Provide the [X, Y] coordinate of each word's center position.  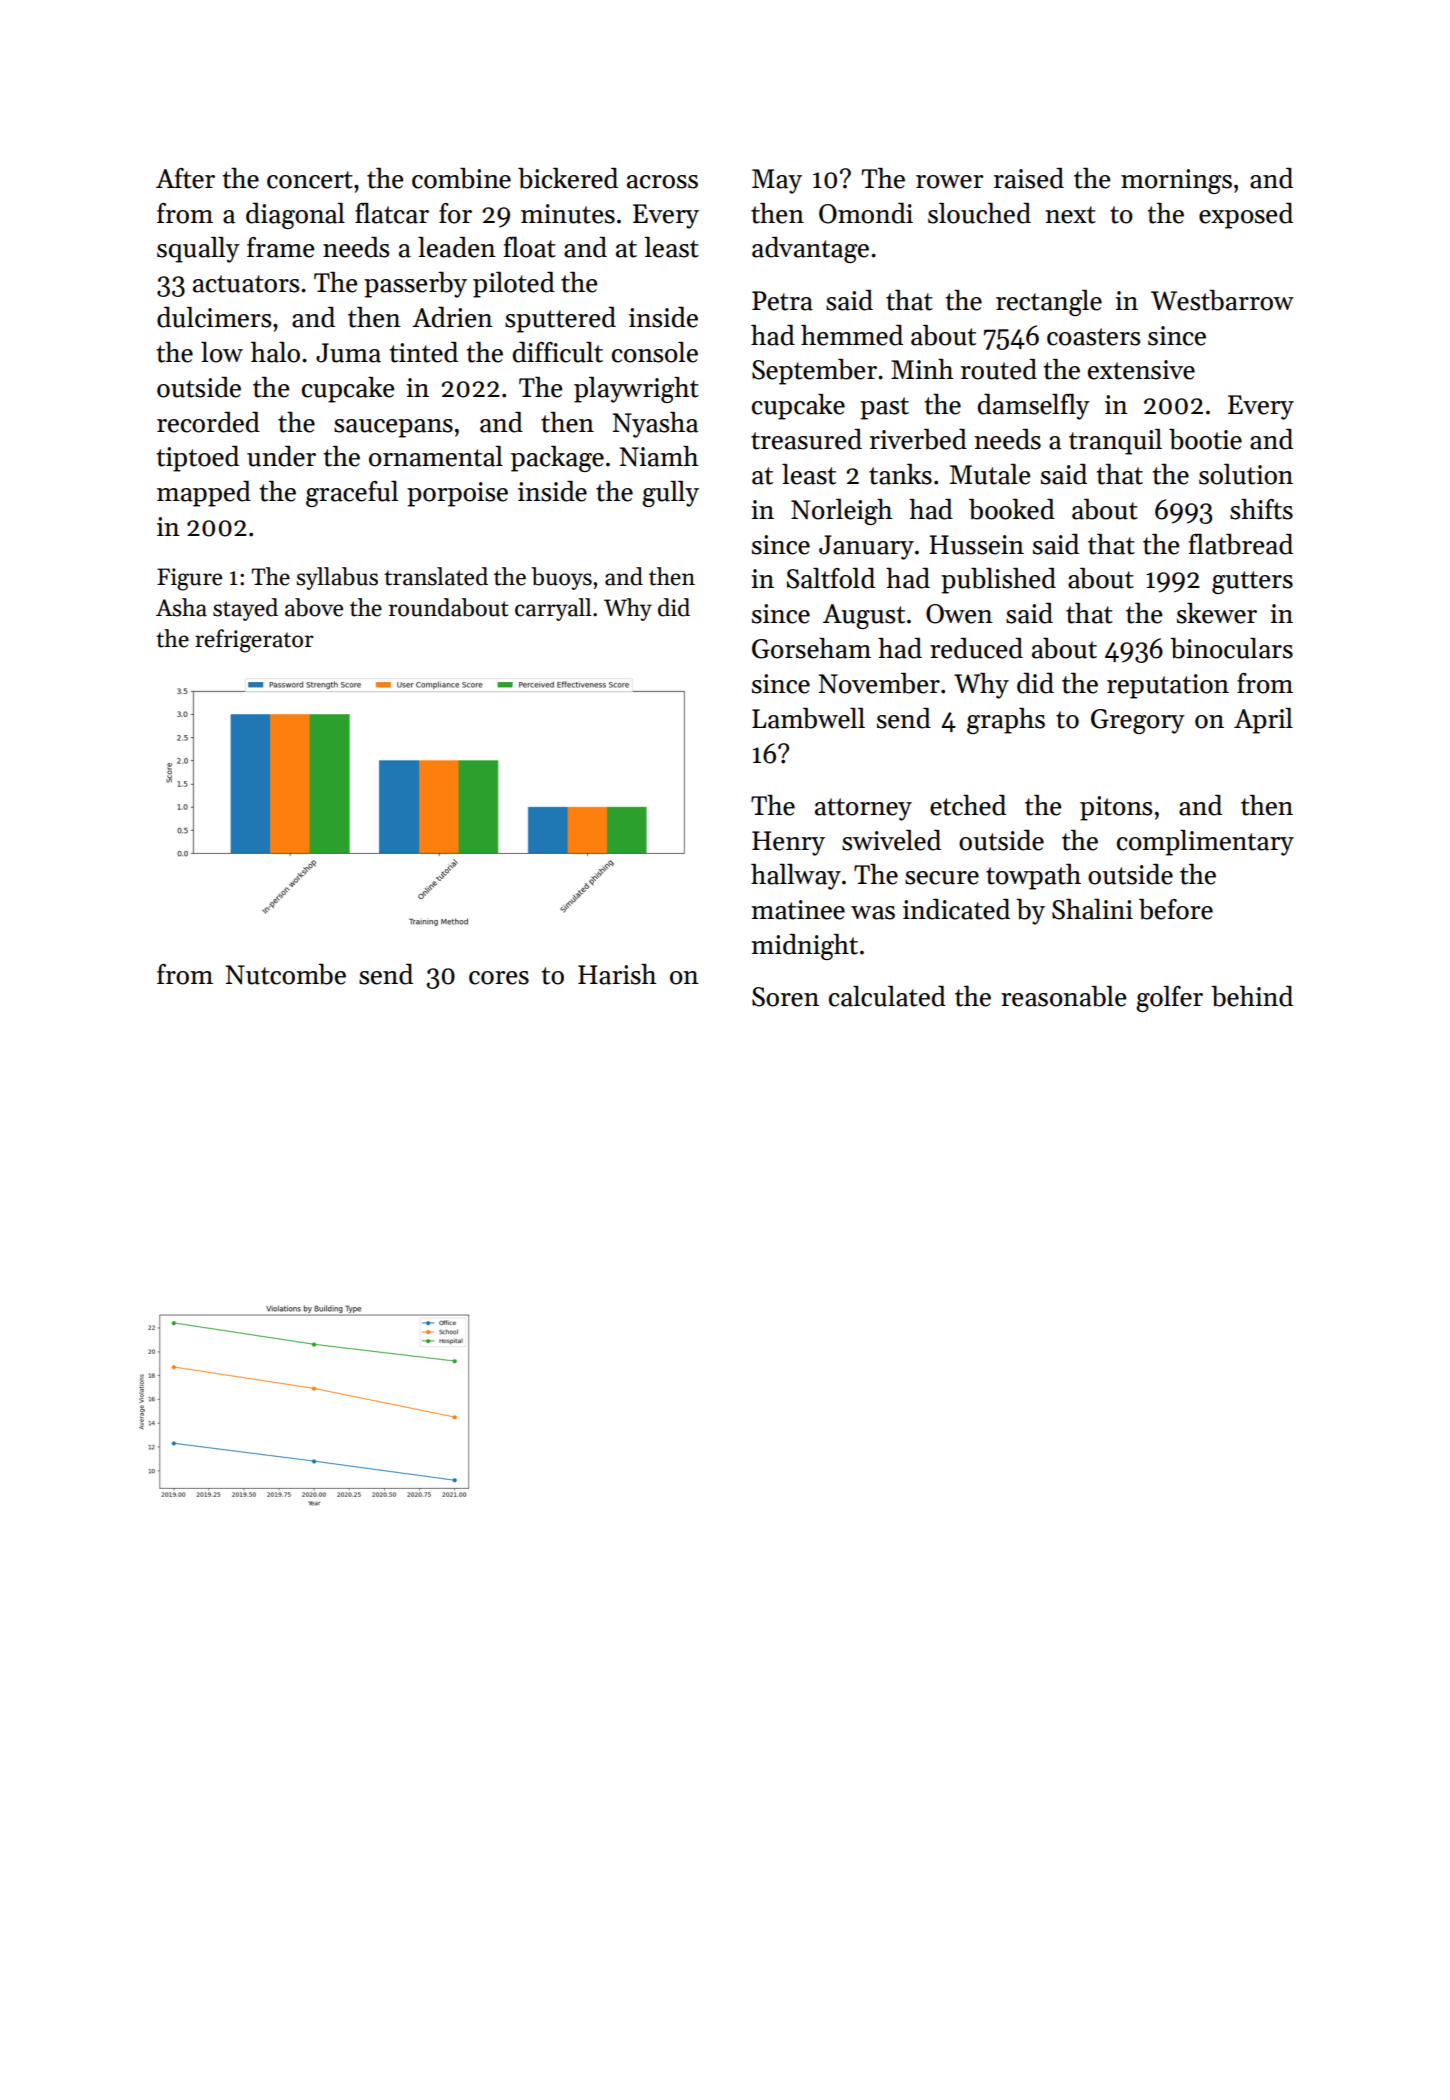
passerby [415, 285]
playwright [636, 390]
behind [1252, 996]
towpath [1033, 877]
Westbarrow [1222, 300]
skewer [1217, 613]
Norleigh [842, 512]
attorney [863, 809]
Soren [785, 997]
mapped [204, 494]
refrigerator [254, 641]
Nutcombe [286, 974]
